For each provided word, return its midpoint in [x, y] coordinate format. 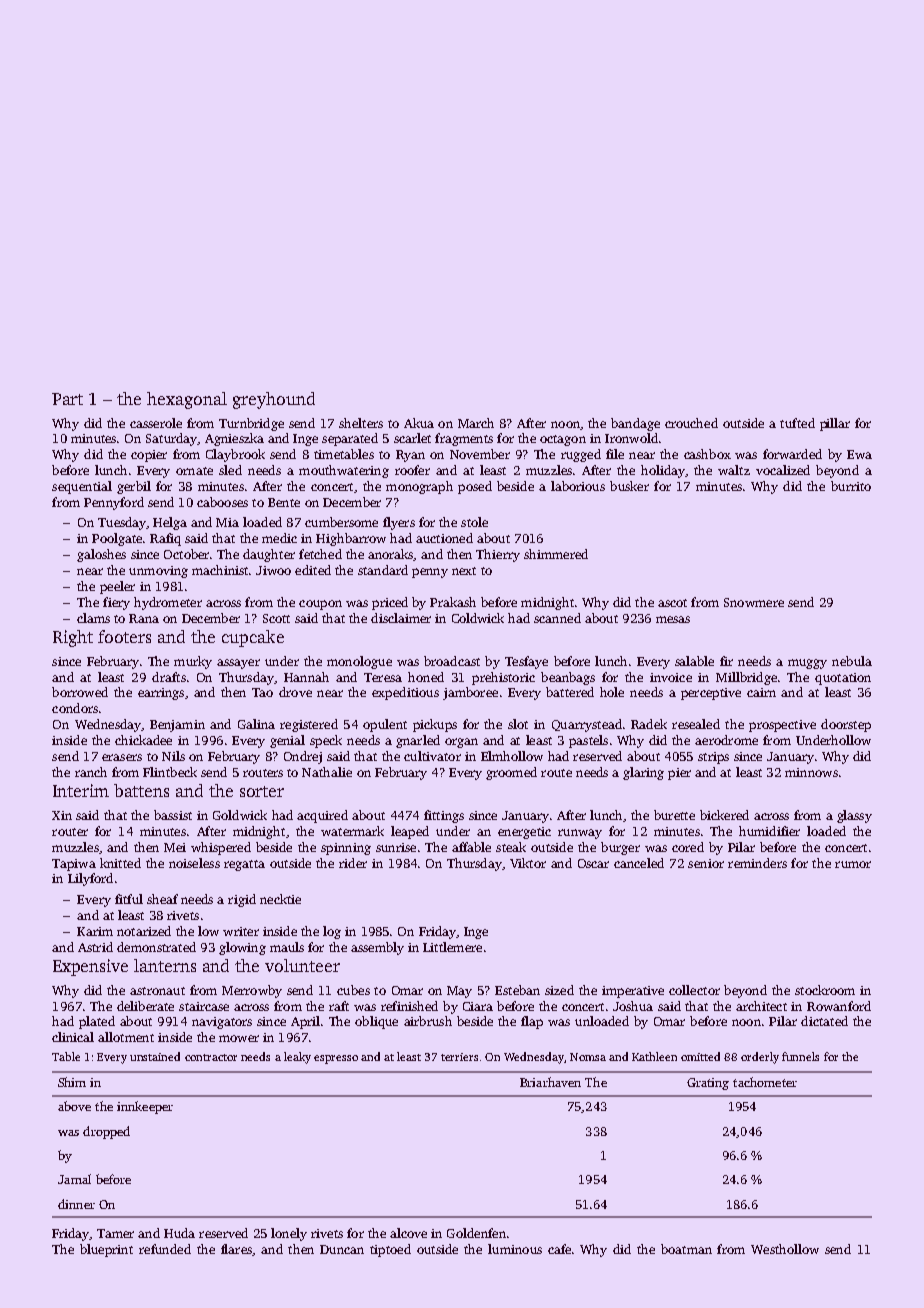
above [74, 1106]
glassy [854, 816]
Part [67, 399]
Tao [262, 692]
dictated [824, 1021]
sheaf [162, 899]
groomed [511, 773]
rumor [853, 864]
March [476, 423]
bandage [635, 424]
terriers [459, 1057]
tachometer [765, 1082]
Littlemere [452, 947]
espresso [336, 1059]
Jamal [74, 1179]
